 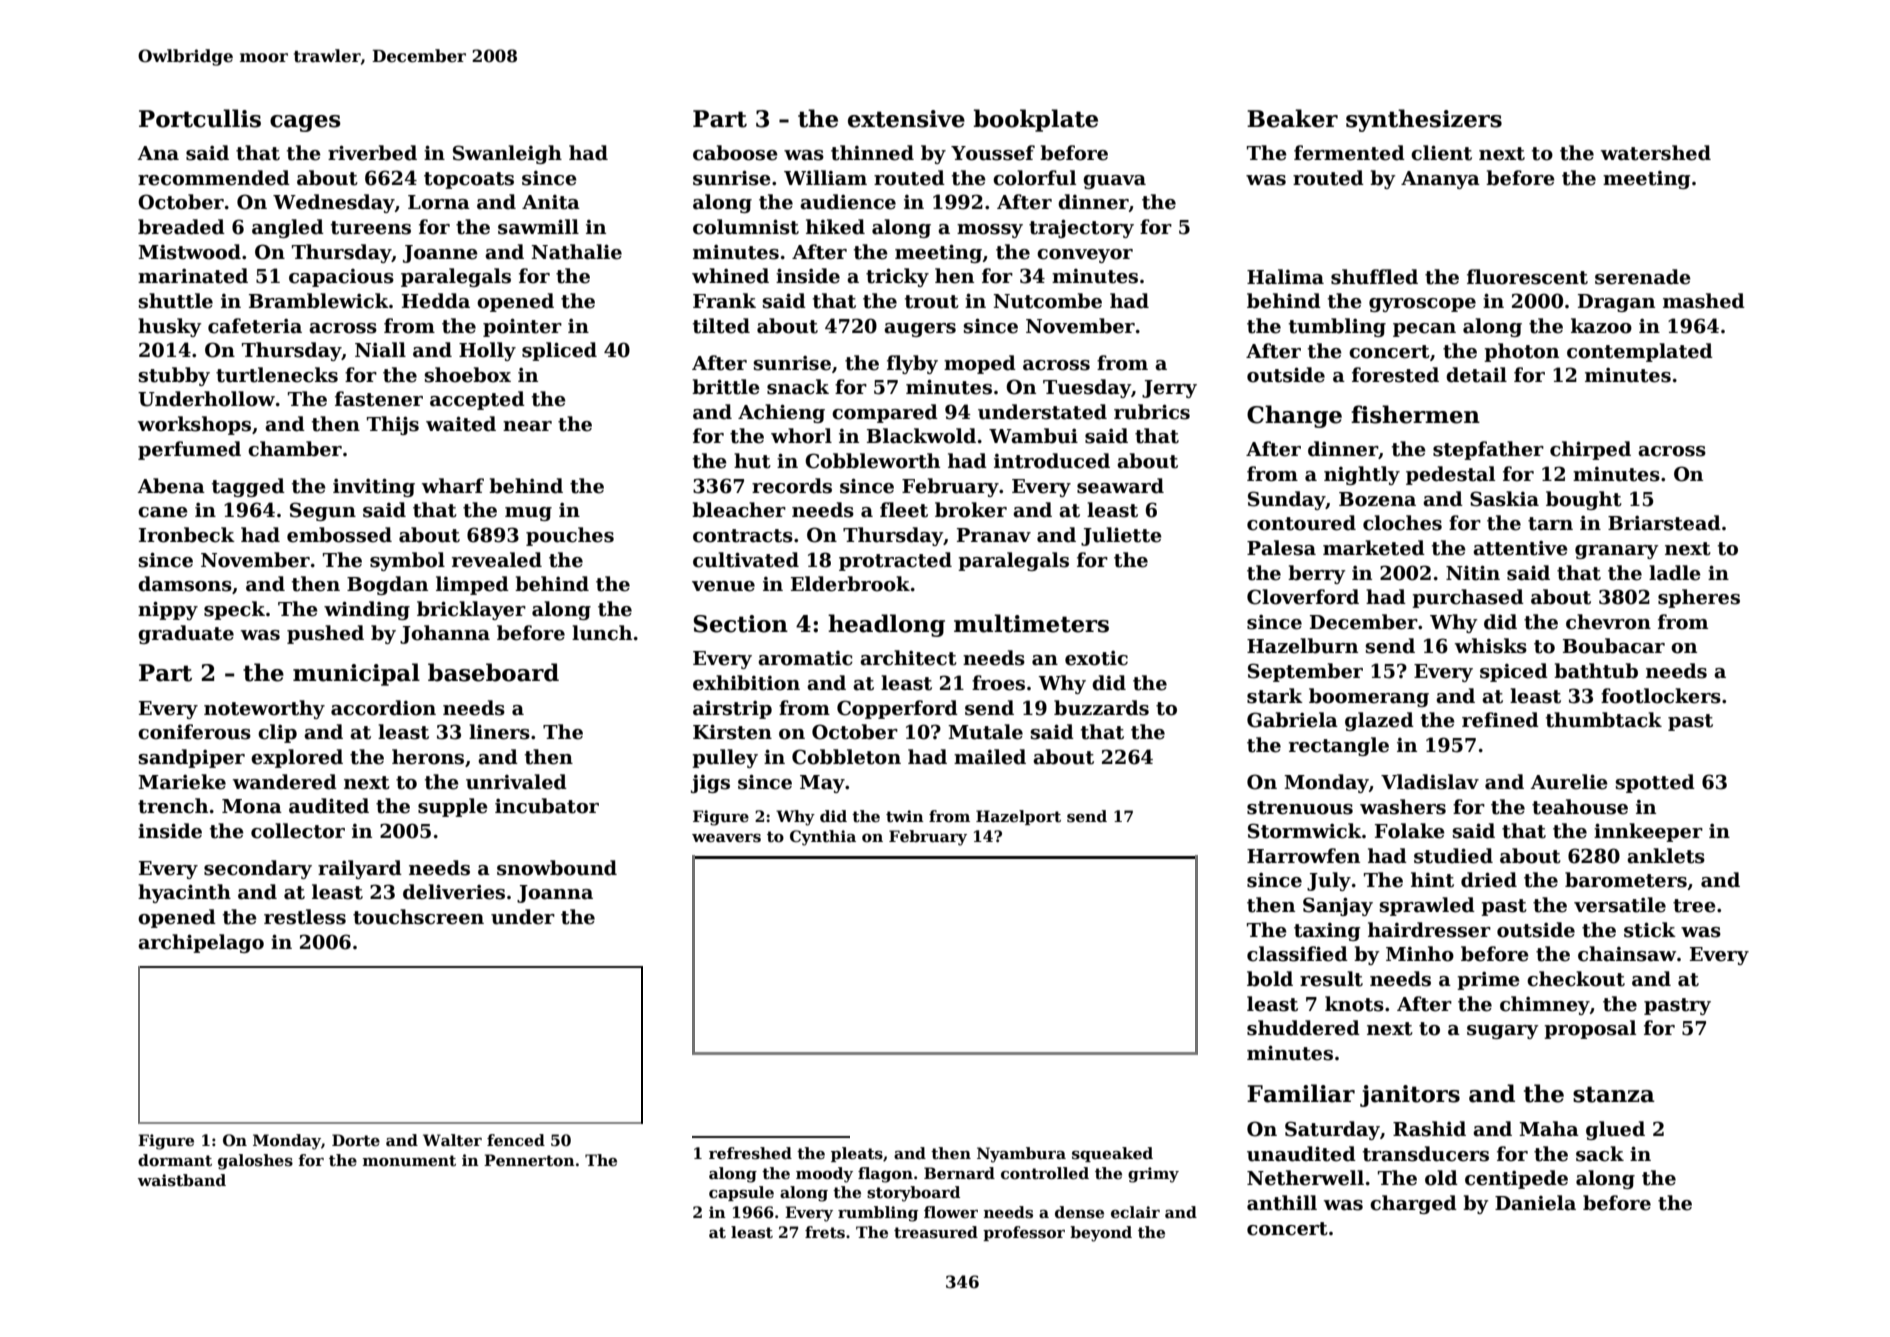 What do you see at coordinates (1476, 375) in the document?
I see `detail` at bounding box center [1476, 375].
